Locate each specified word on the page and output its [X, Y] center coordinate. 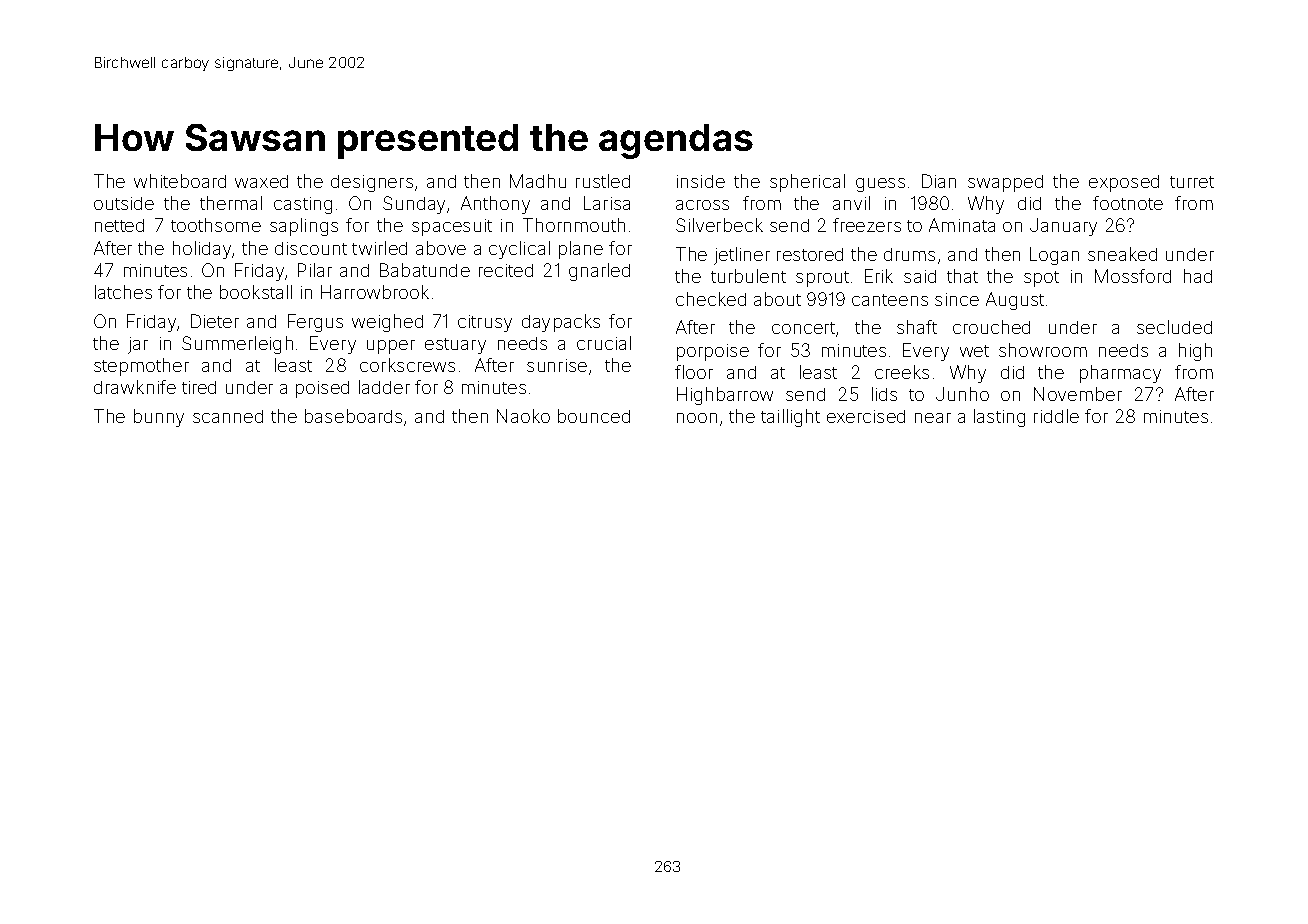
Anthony [495, 205]
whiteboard [180, 181]
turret [1192, 182]
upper [391, 347]
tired [199, 387]
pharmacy [1120, 374]
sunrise [557, 365]
